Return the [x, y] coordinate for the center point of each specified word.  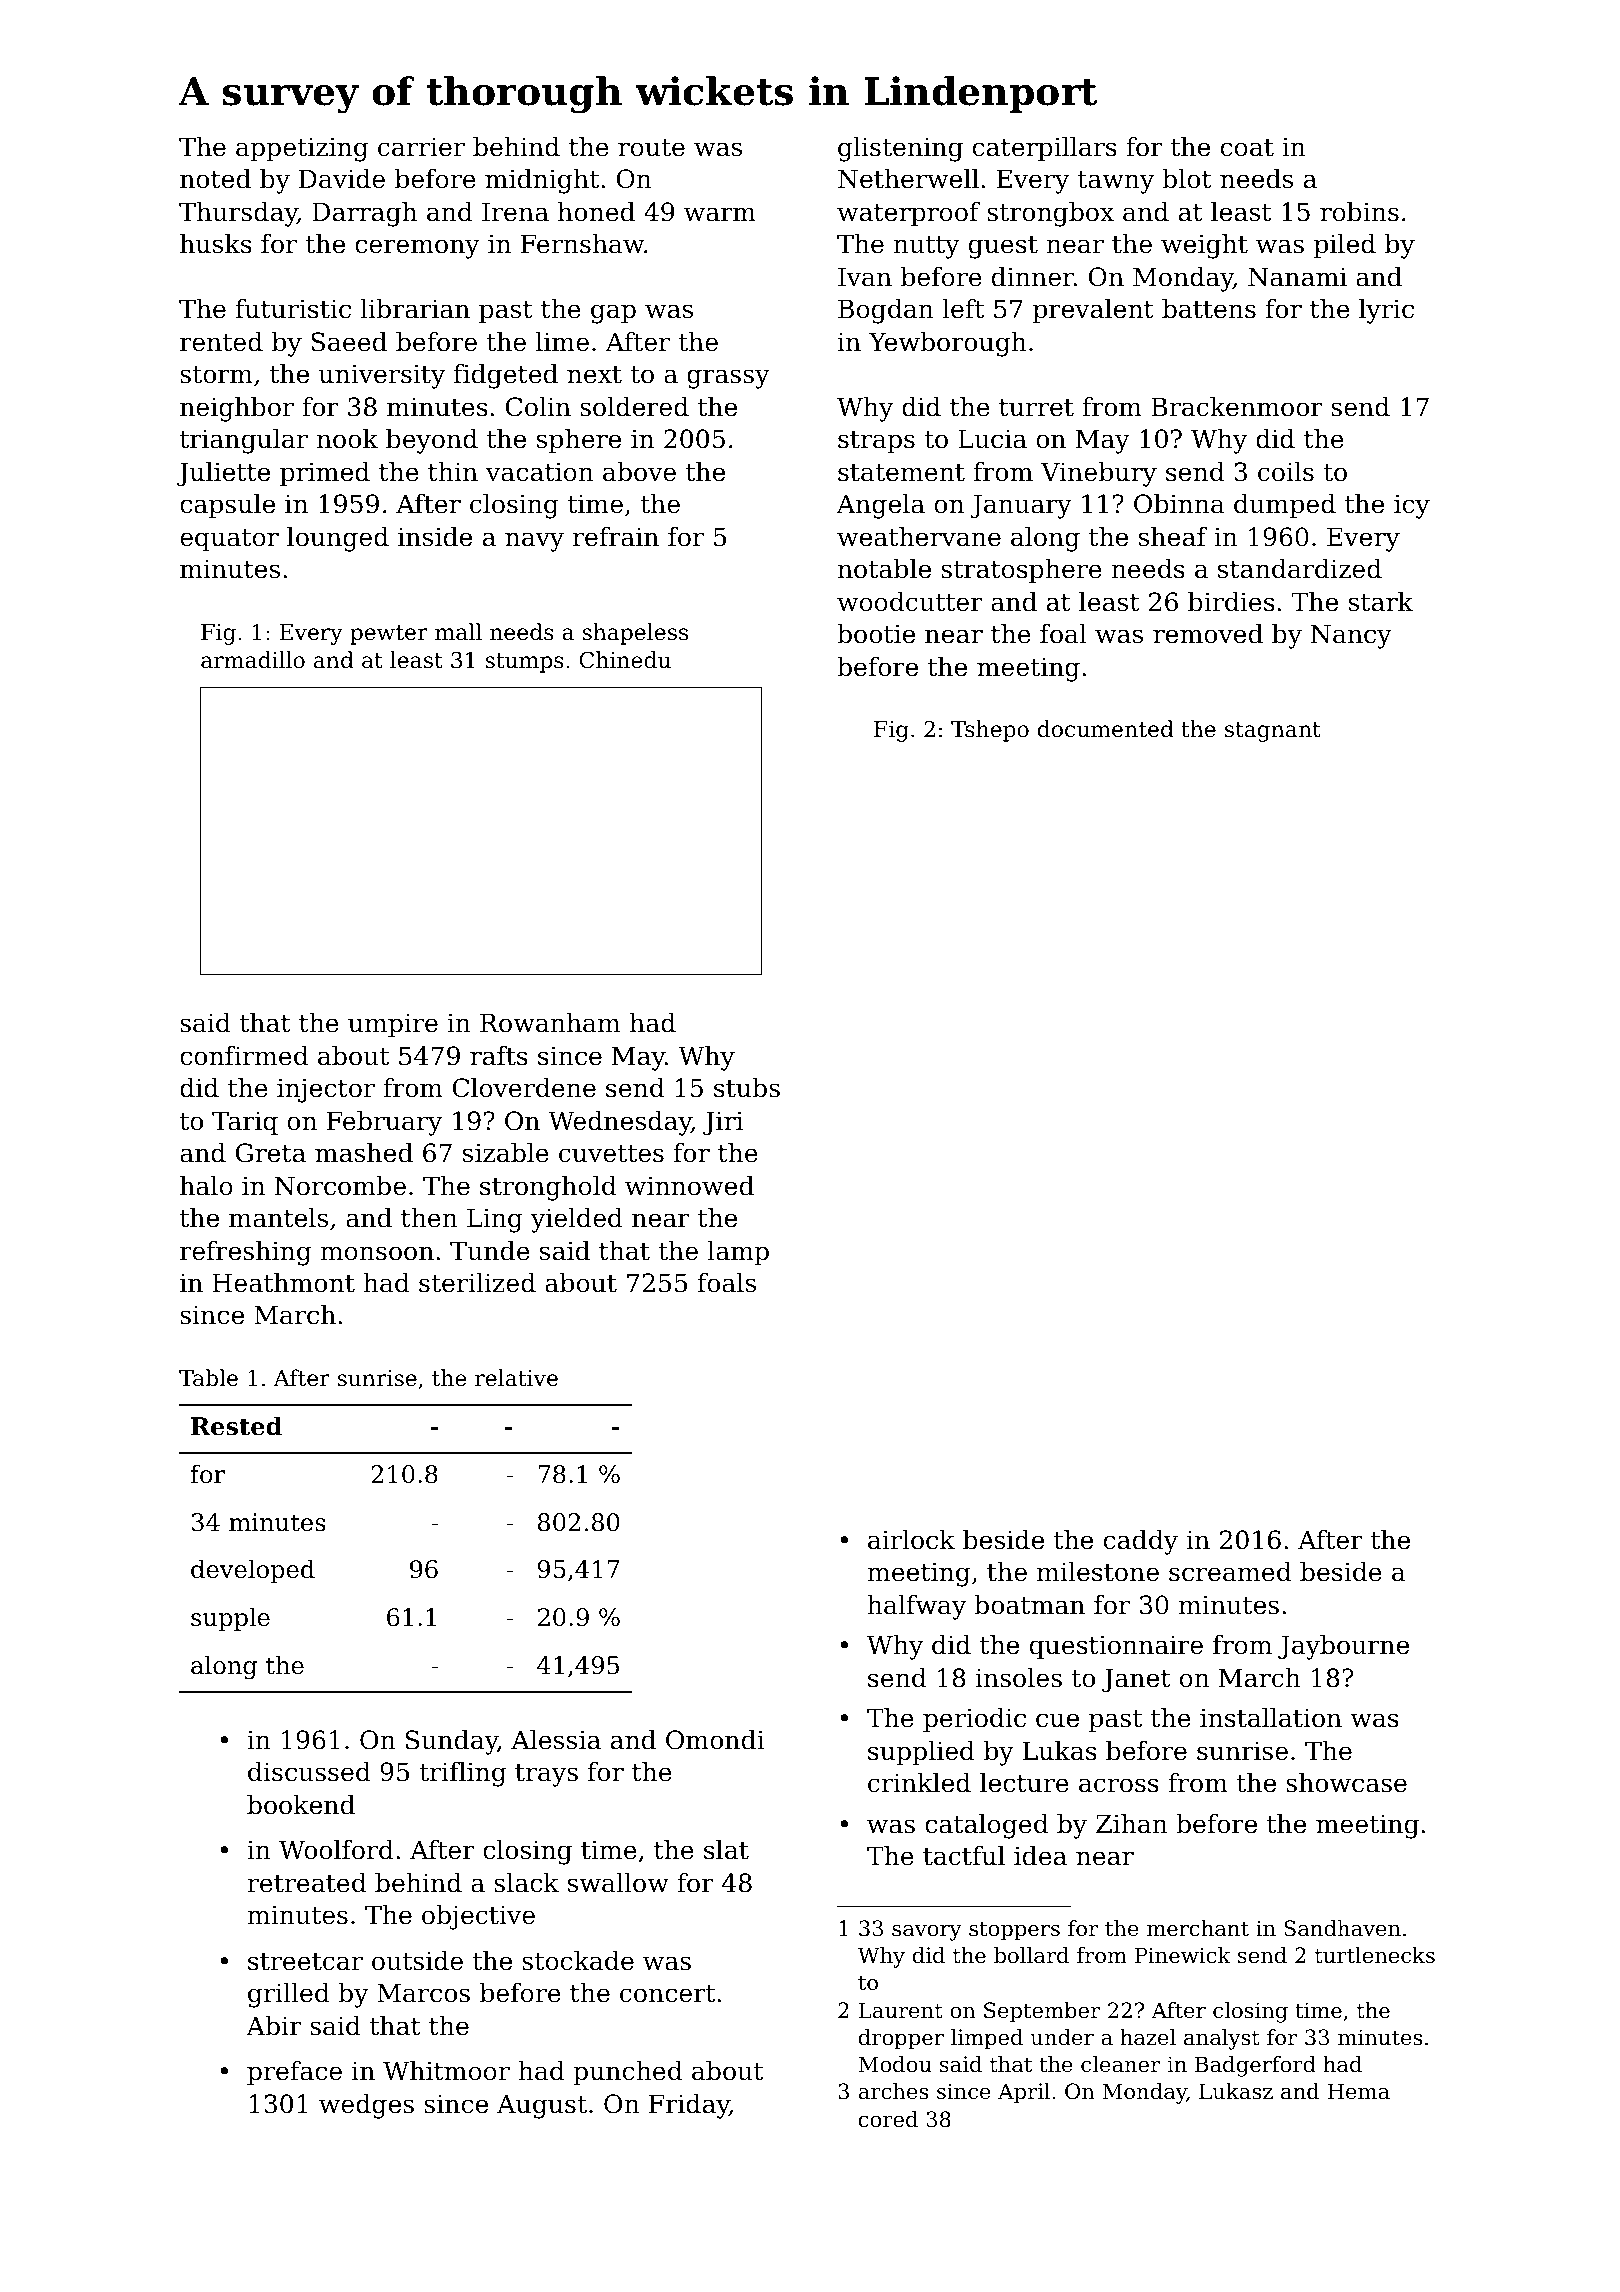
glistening [900, 149]
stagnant [1273, 732]
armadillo [253, 660]
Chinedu [625, 660]
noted [215, 179]
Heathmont [283, 1283]
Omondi [715, 1740]
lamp [738, 1253]
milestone [1098, 1572]
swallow [618, 1883]
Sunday [452, 1742]
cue [1057, 1720]
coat [1247, 148]
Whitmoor [446, 2071]
